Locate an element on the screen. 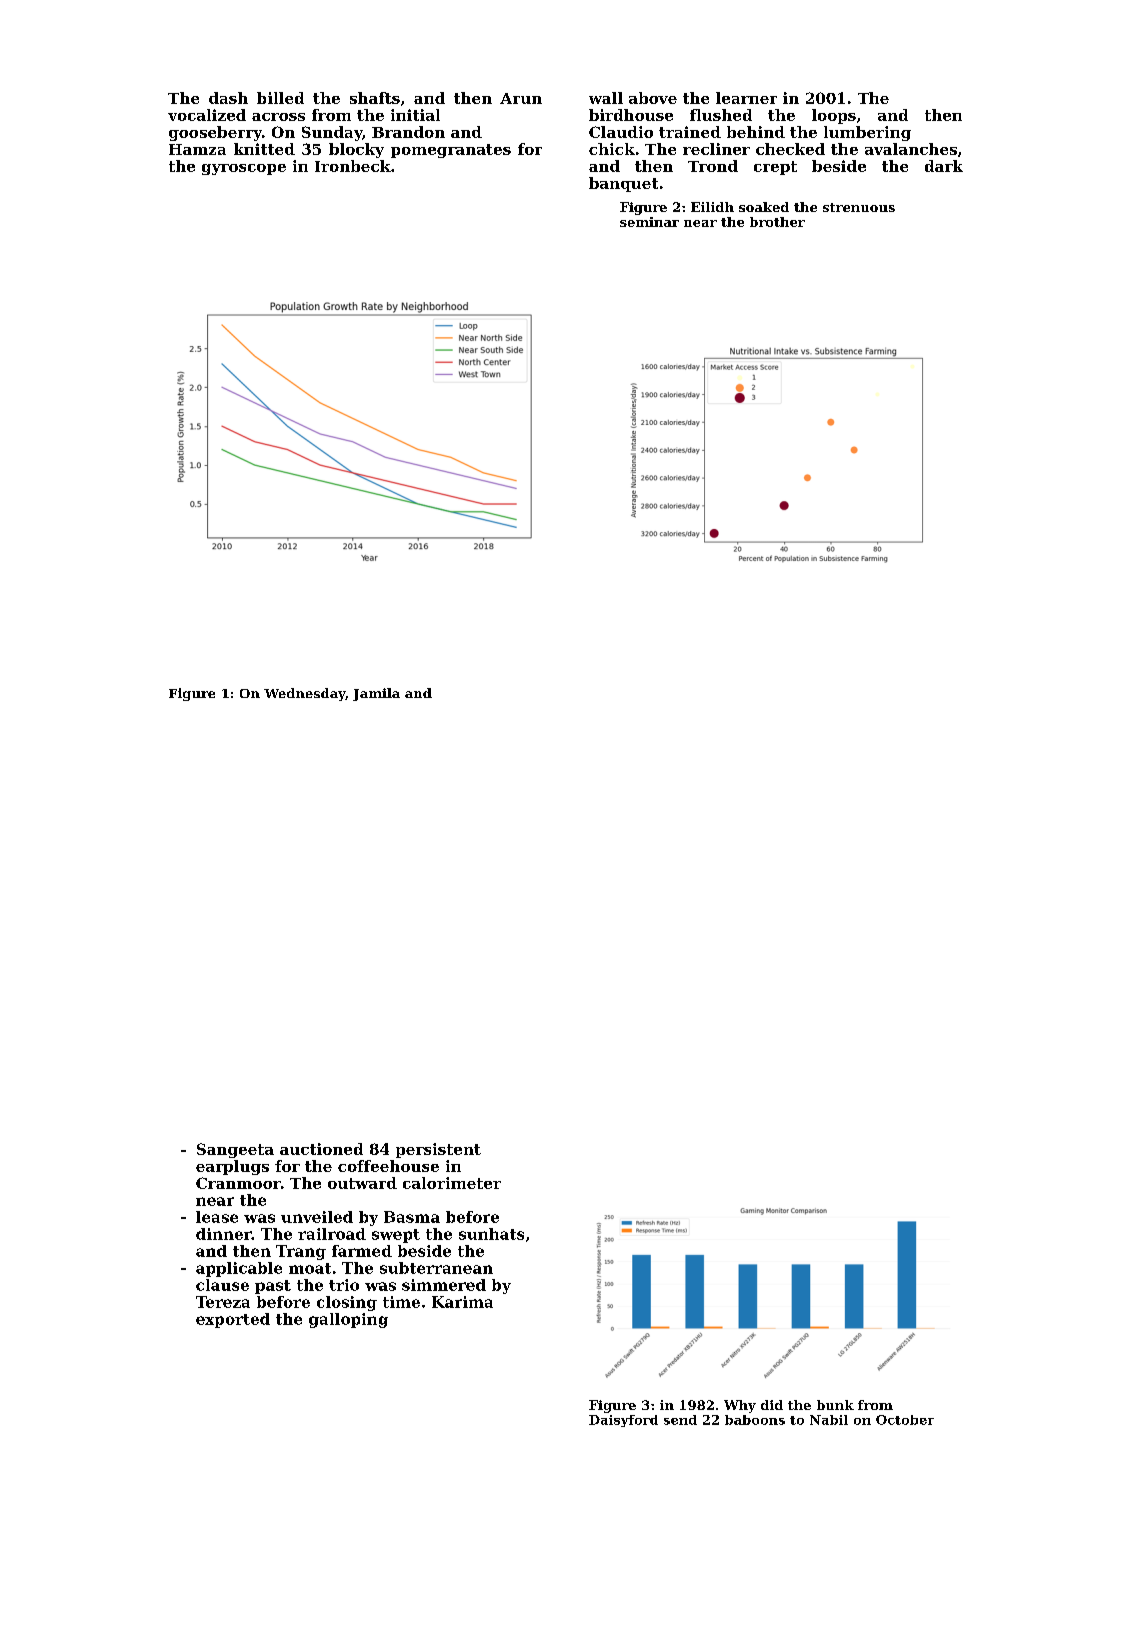  shafts is located at coordinates (375, 98).
